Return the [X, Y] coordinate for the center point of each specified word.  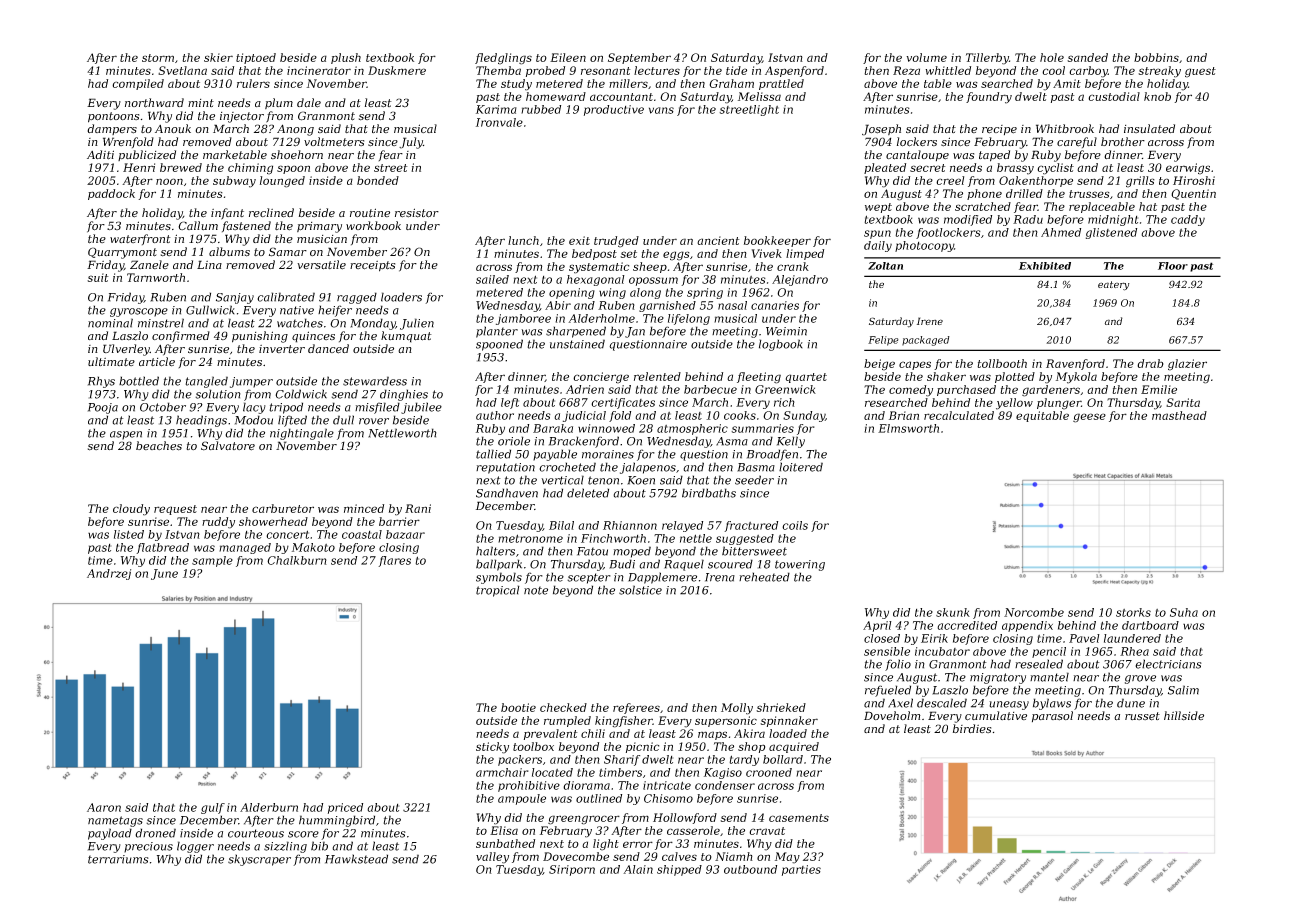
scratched [983, 206]
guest [1200, 72]
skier [218, 57]
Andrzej [109, 574]
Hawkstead [356, 859]
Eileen [568, 57]
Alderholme [601, 318]
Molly [737, 709]
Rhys [101, 382]
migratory [998, 678]
